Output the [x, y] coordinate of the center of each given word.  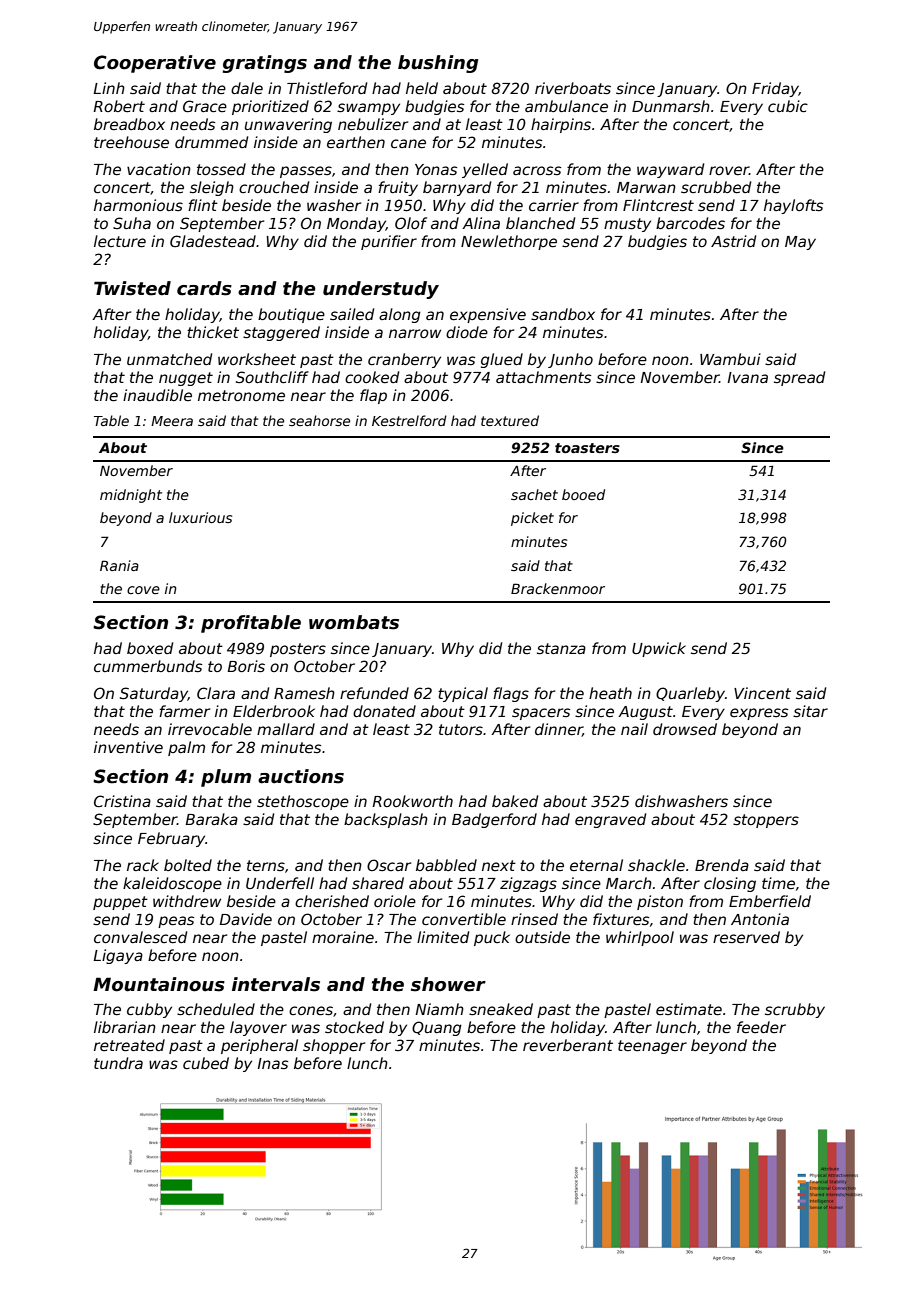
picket [532, 519]
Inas [272, 1063]
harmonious [138, 205]
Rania [119, 565]
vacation [159, 169]
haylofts [793, 206]
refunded [374, 693]
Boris [246, 666]
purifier [389, 242]
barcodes [690, 223]
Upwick [659, 649]
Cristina [122, 801]
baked [515, 801]
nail [634, 729]
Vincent [762, 693]
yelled [485, 170]
